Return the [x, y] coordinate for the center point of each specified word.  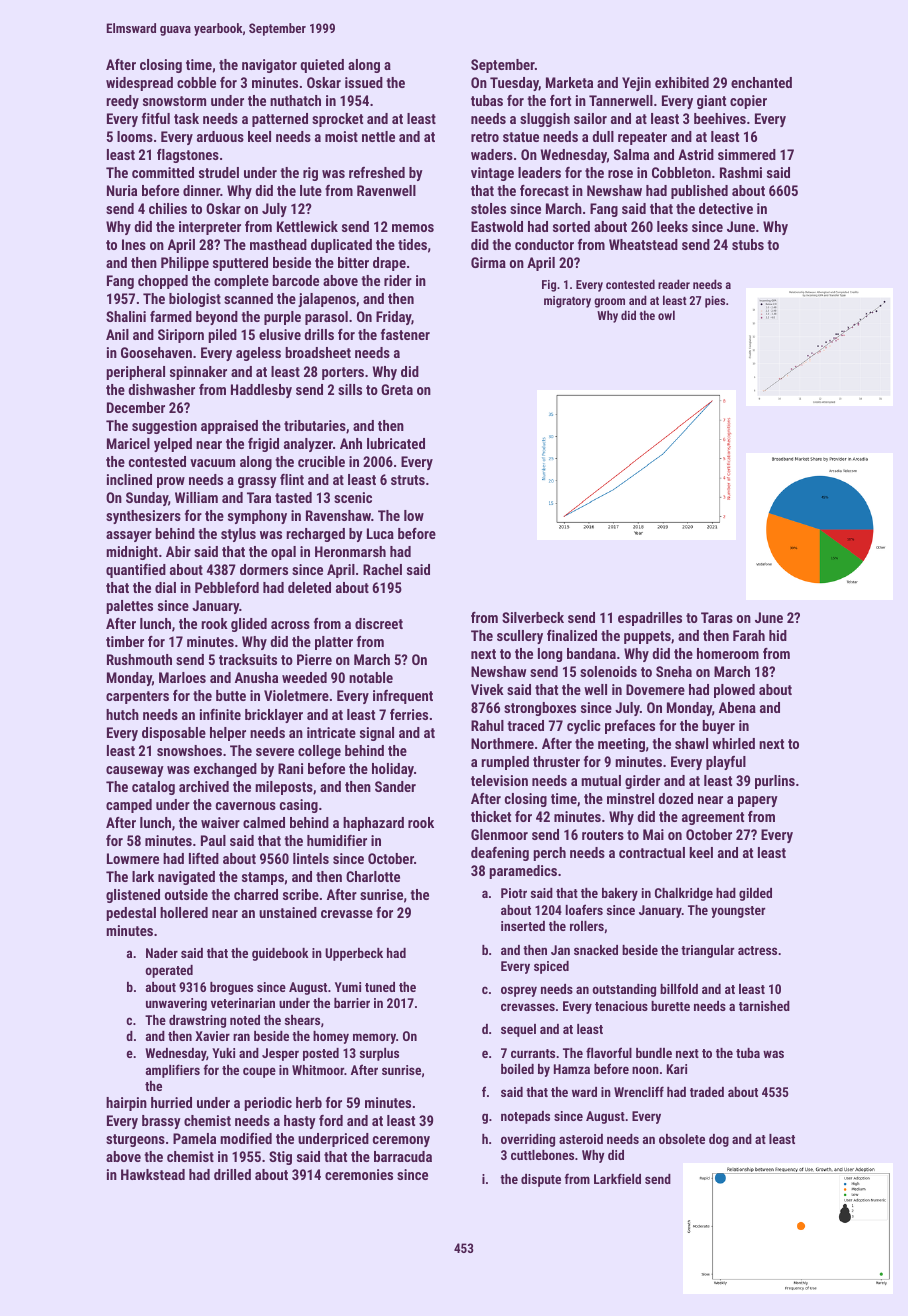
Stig [280, 1158]
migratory [567, 302]
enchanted [761, 82]
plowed [734, 691]
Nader [162, 953]
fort [560, 100]
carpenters [137, 697]
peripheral [135, 373]
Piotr [514, 893]
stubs [748, 244]
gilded [755, 894]
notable [371, 677]
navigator [269, 66]
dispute [541, 1180]
